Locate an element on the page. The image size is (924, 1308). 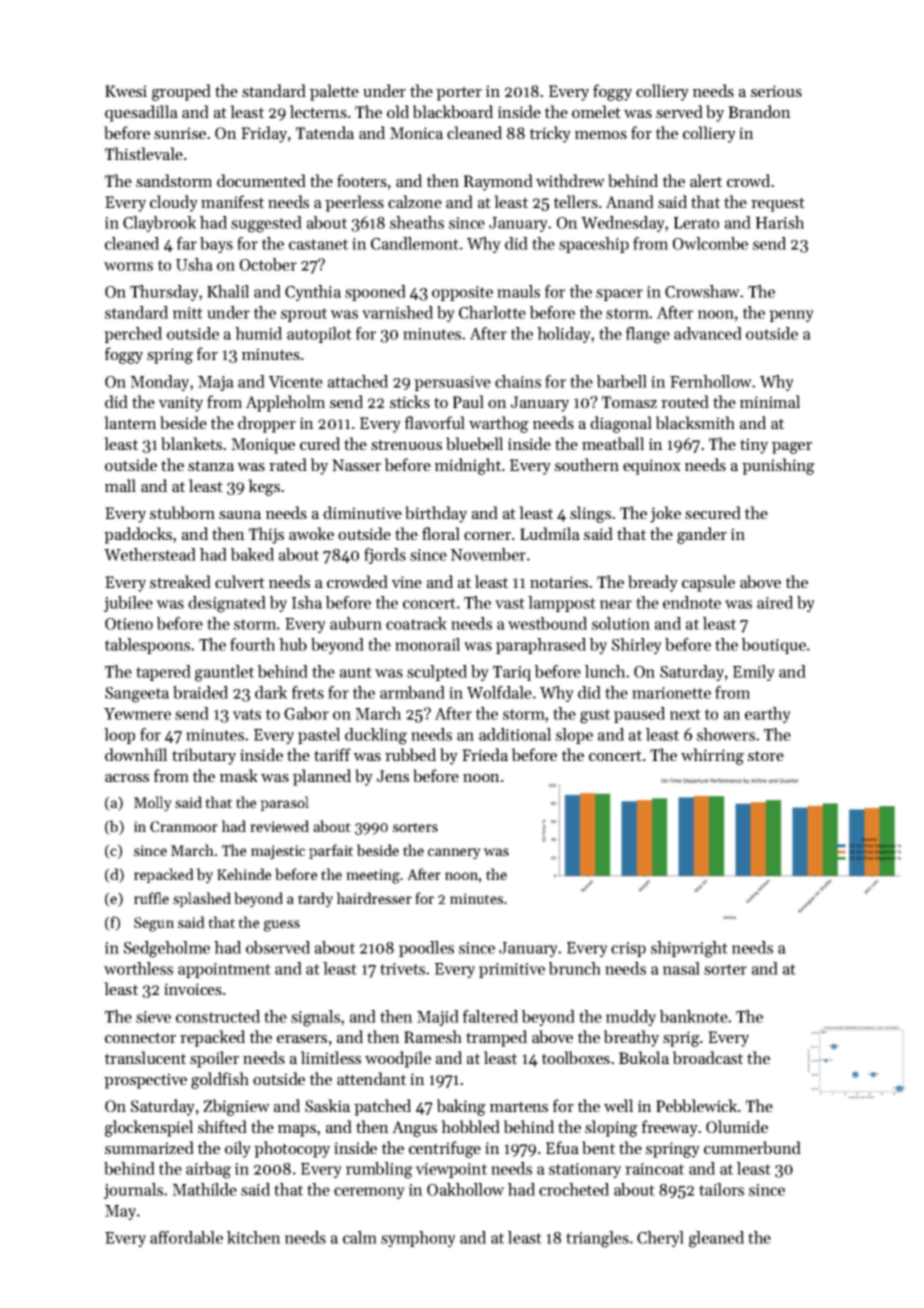
serious is located at coordinates (776, 91).
